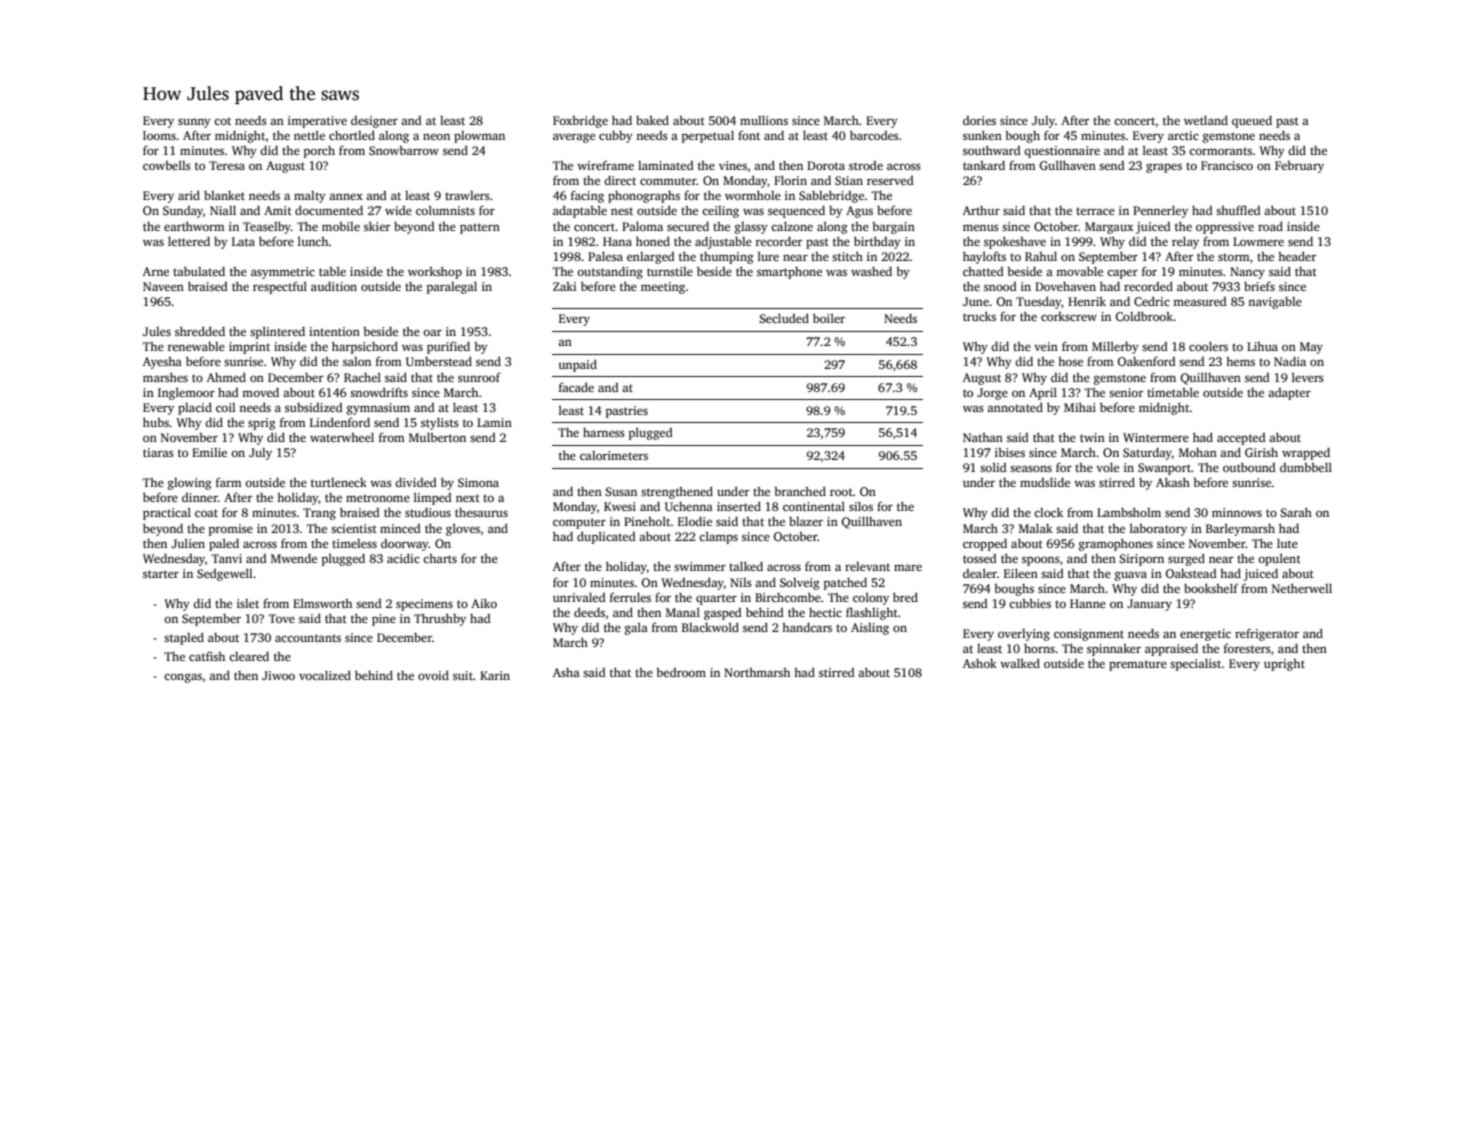 The height and width of the page is (1141, 1476). Describe the element at coordinates (374, 122) in the page. I see `designer` at that location.
